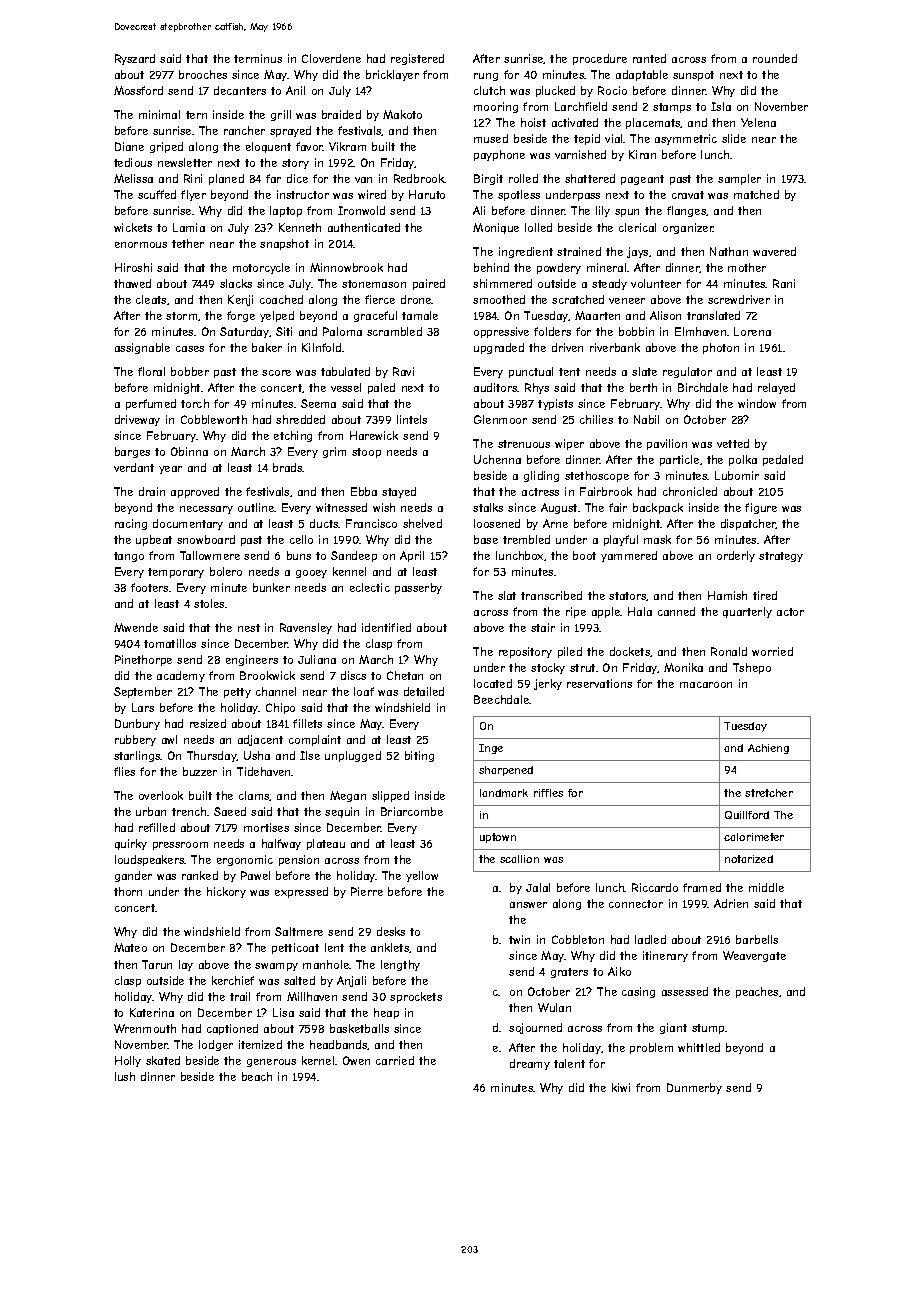  What do you see at coordinates (200, 771) in the image?
I see `buzzer` at bounding box center [200, 771].
